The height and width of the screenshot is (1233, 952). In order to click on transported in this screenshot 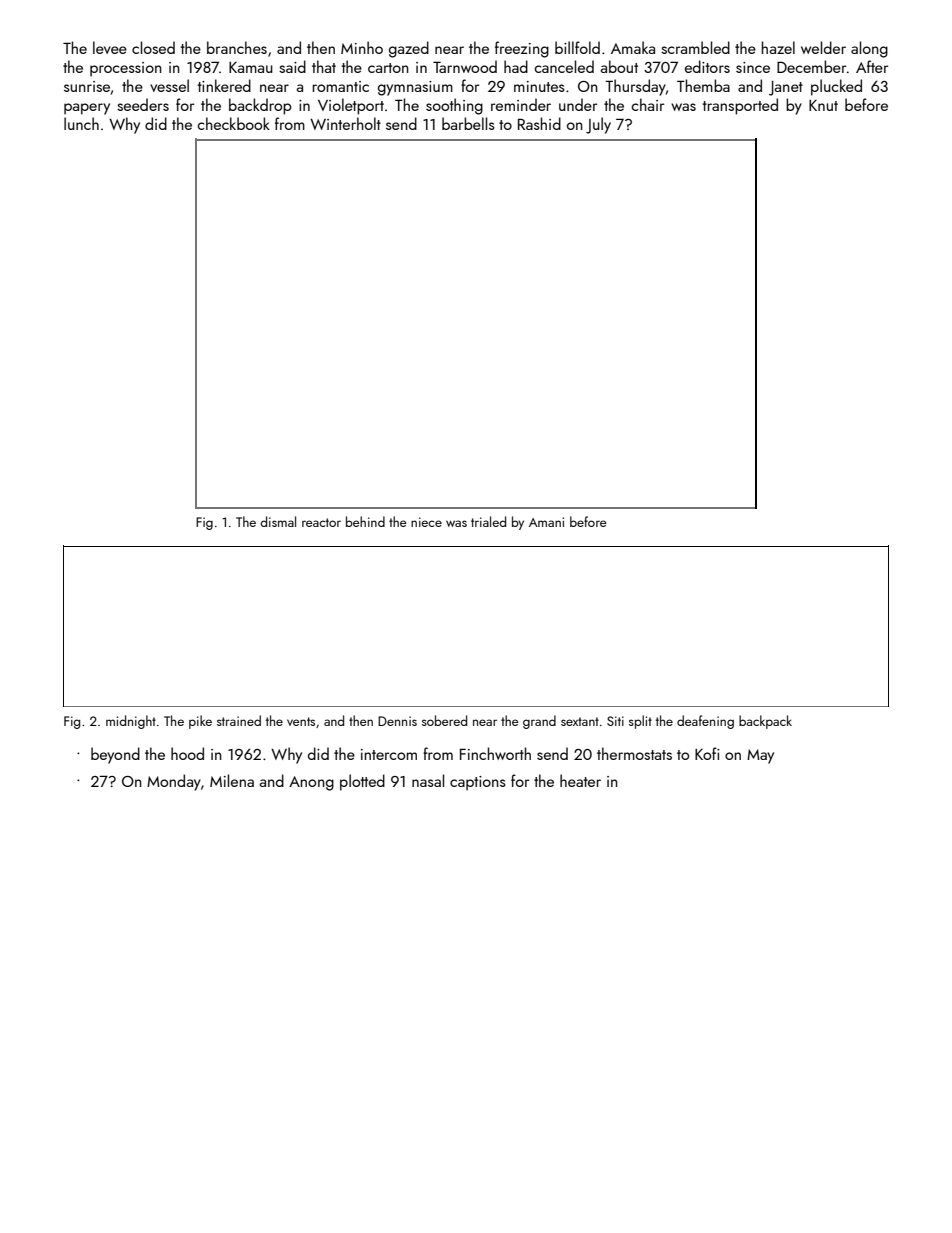, I will do `click(740, 106)`.
